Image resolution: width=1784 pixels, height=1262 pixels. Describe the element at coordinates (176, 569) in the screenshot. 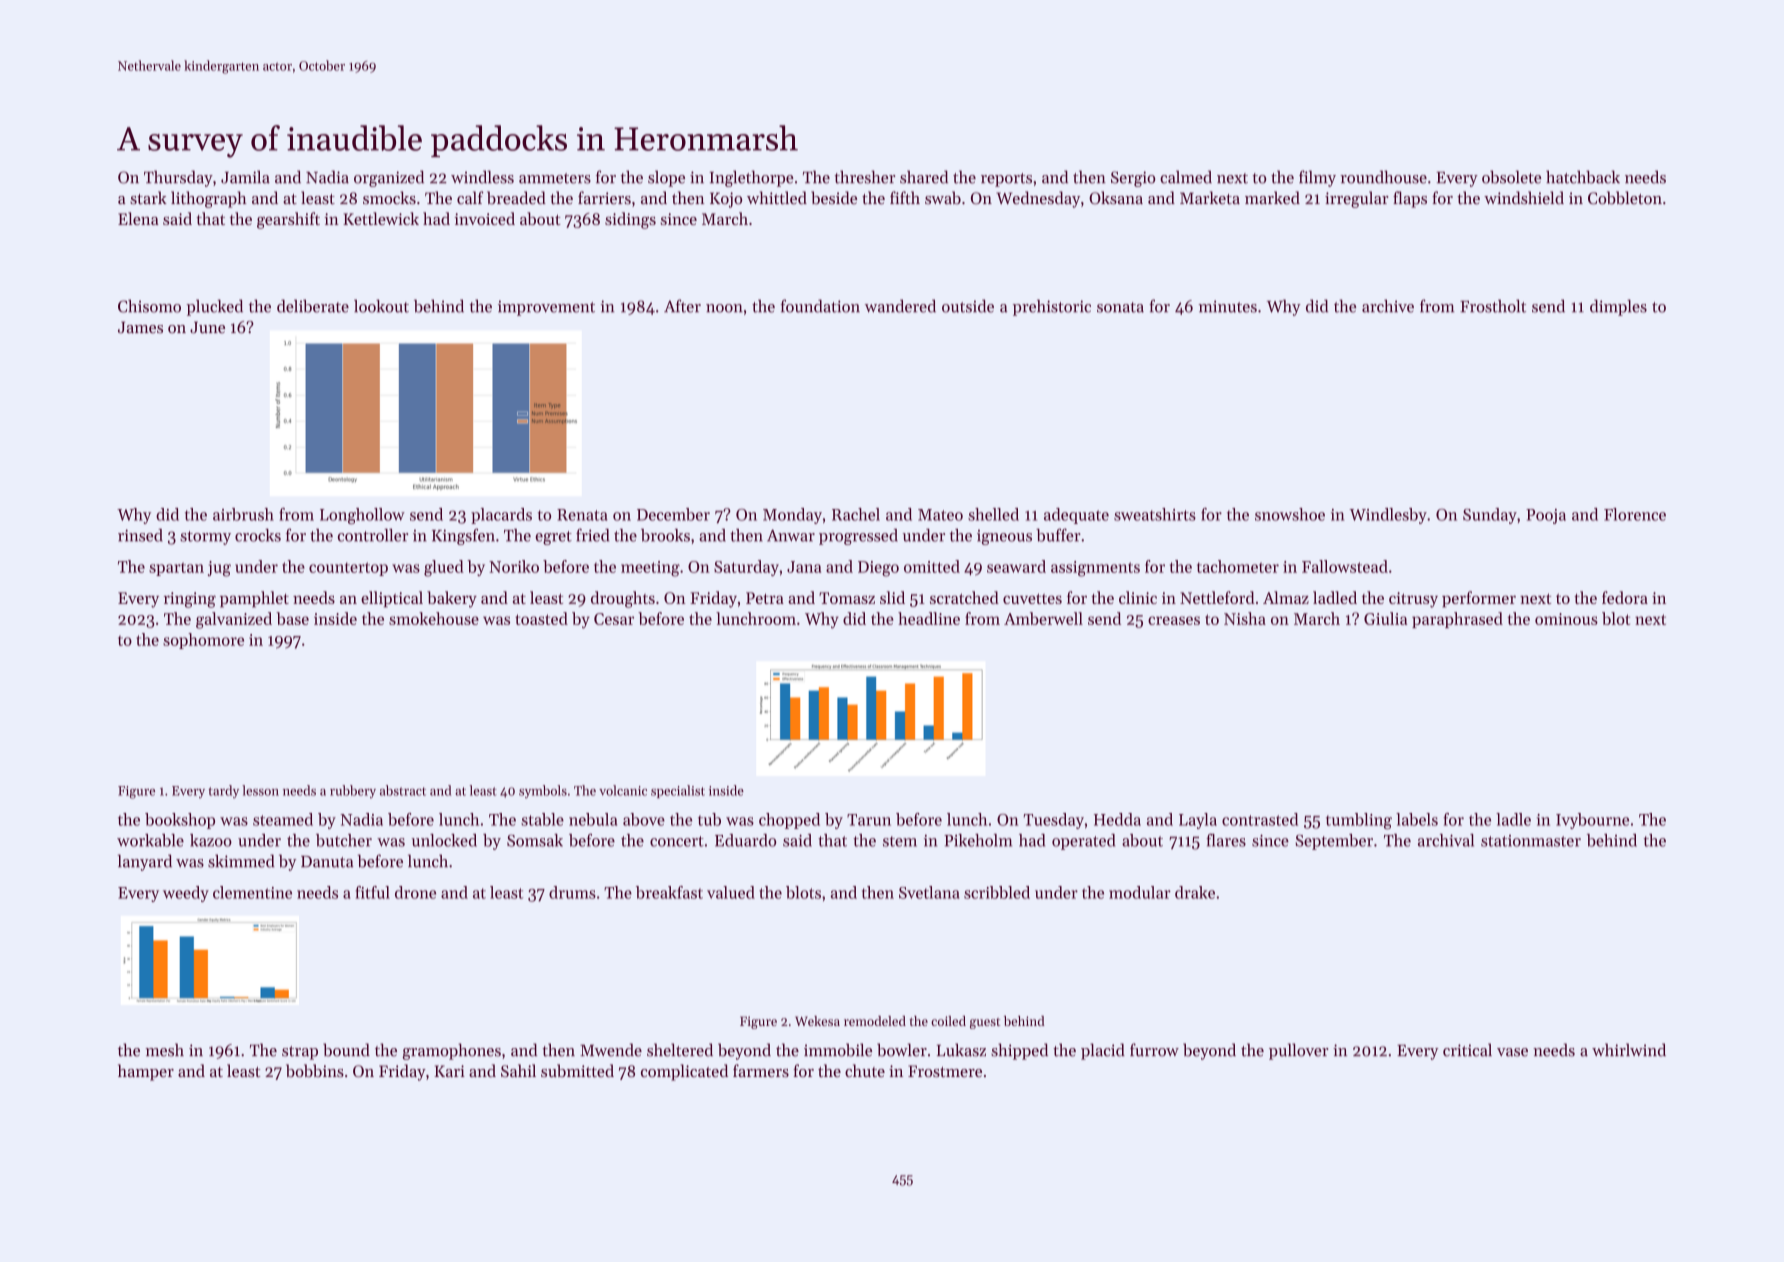

I see `spartan` at that location.
